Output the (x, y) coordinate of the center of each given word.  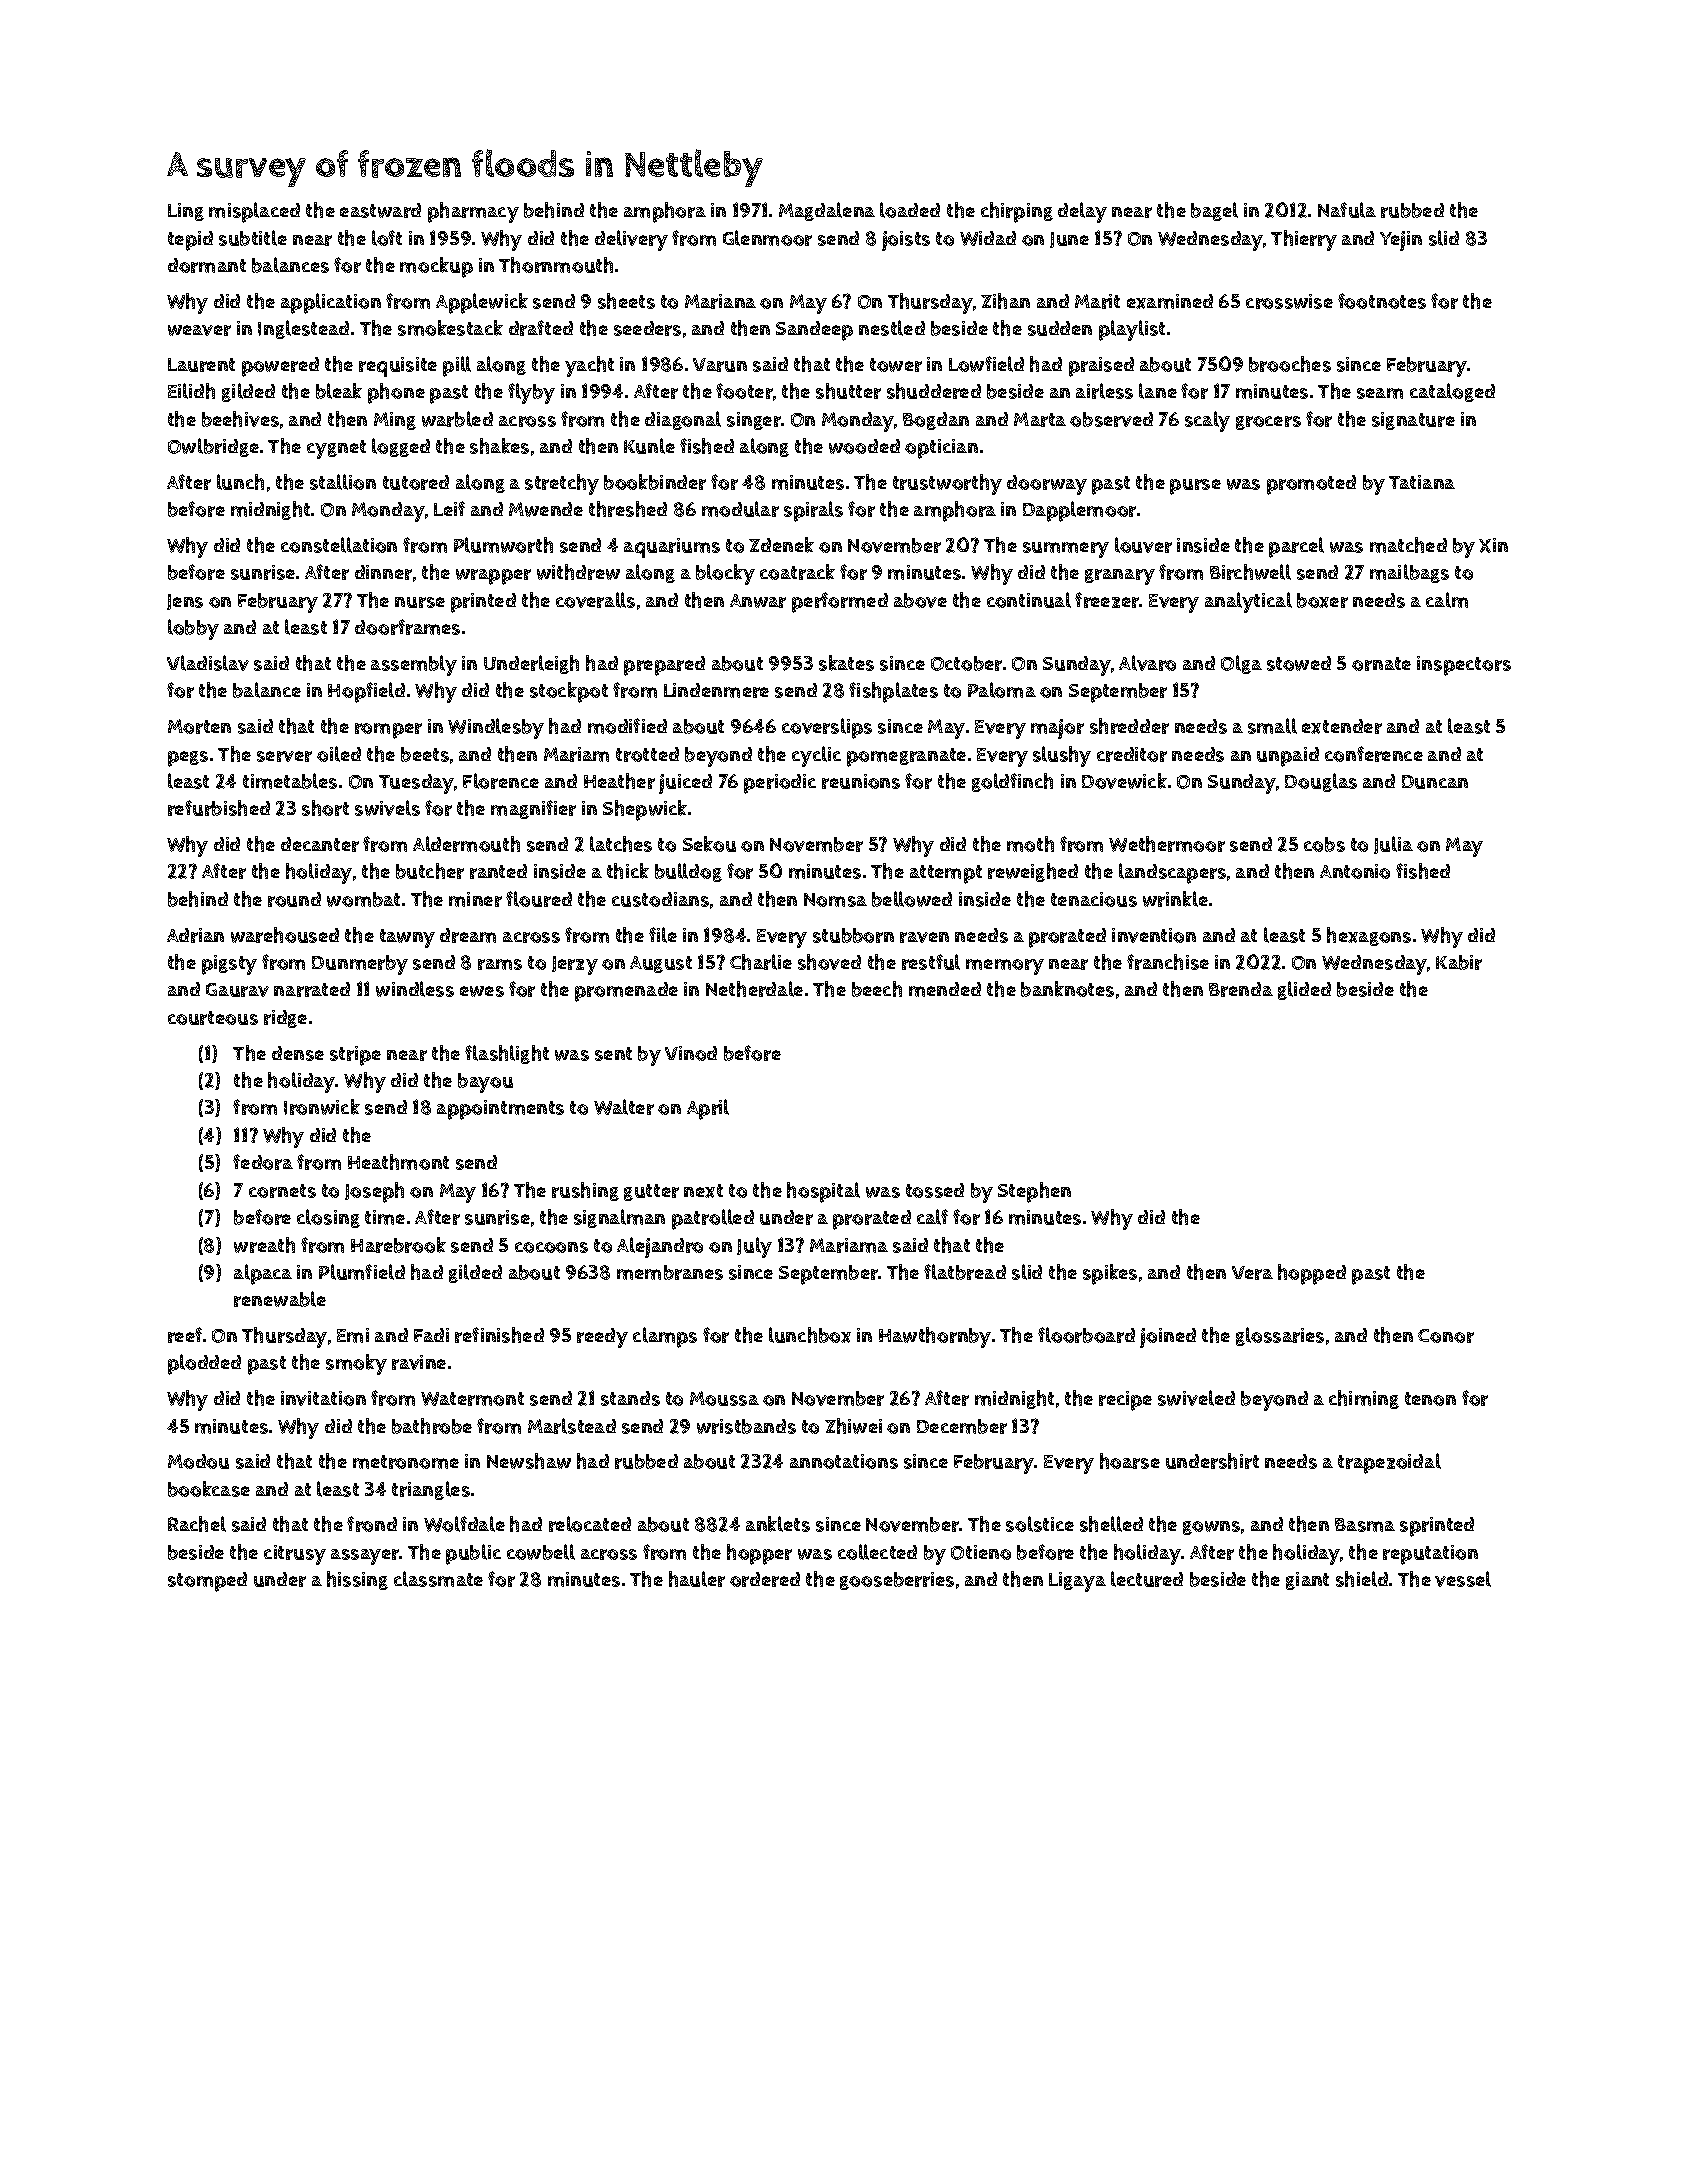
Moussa (724, 1398)
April (708, 1109)
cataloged (1452, 392)
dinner (383, 572)
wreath (264, 1245)
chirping (1017, 212)
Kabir (1459, 962)
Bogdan (936, 421)
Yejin (1401, 241)
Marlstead (572, 1426)
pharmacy (473, 212)
